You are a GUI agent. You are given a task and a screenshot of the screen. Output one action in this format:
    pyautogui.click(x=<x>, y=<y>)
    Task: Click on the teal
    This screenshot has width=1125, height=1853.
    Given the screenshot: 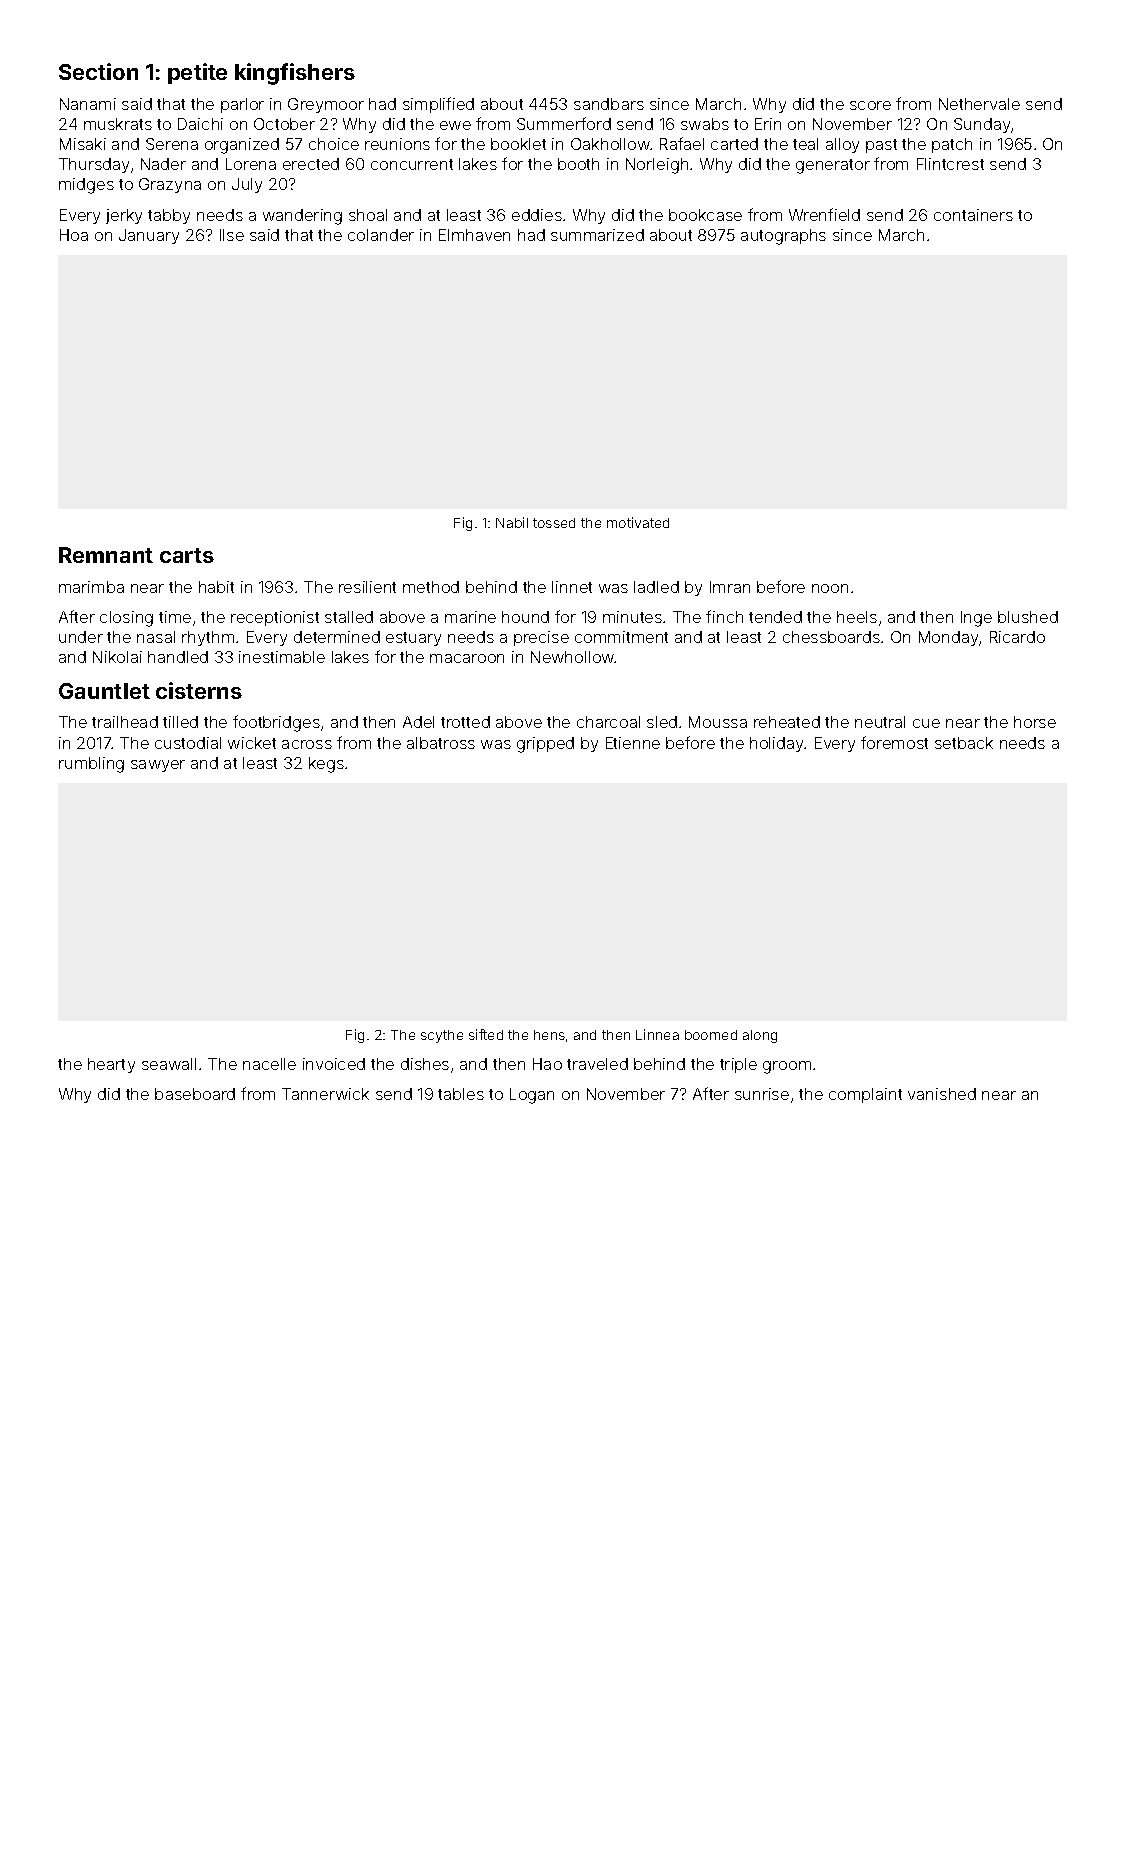 What is the action you would take?
    pyautogui.click(x=805, y=144)
